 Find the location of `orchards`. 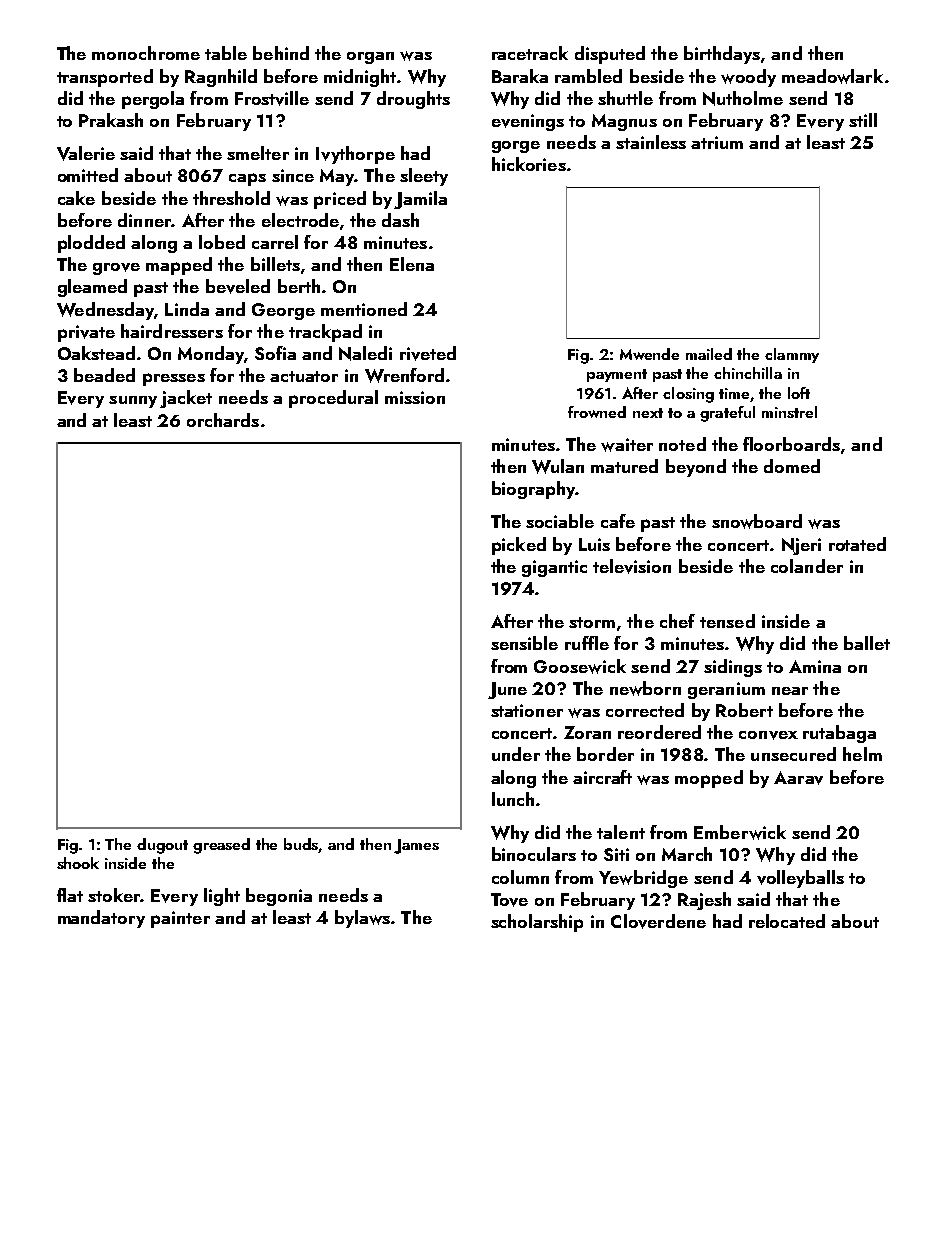

orchards is located at coordinates (223, 420).
